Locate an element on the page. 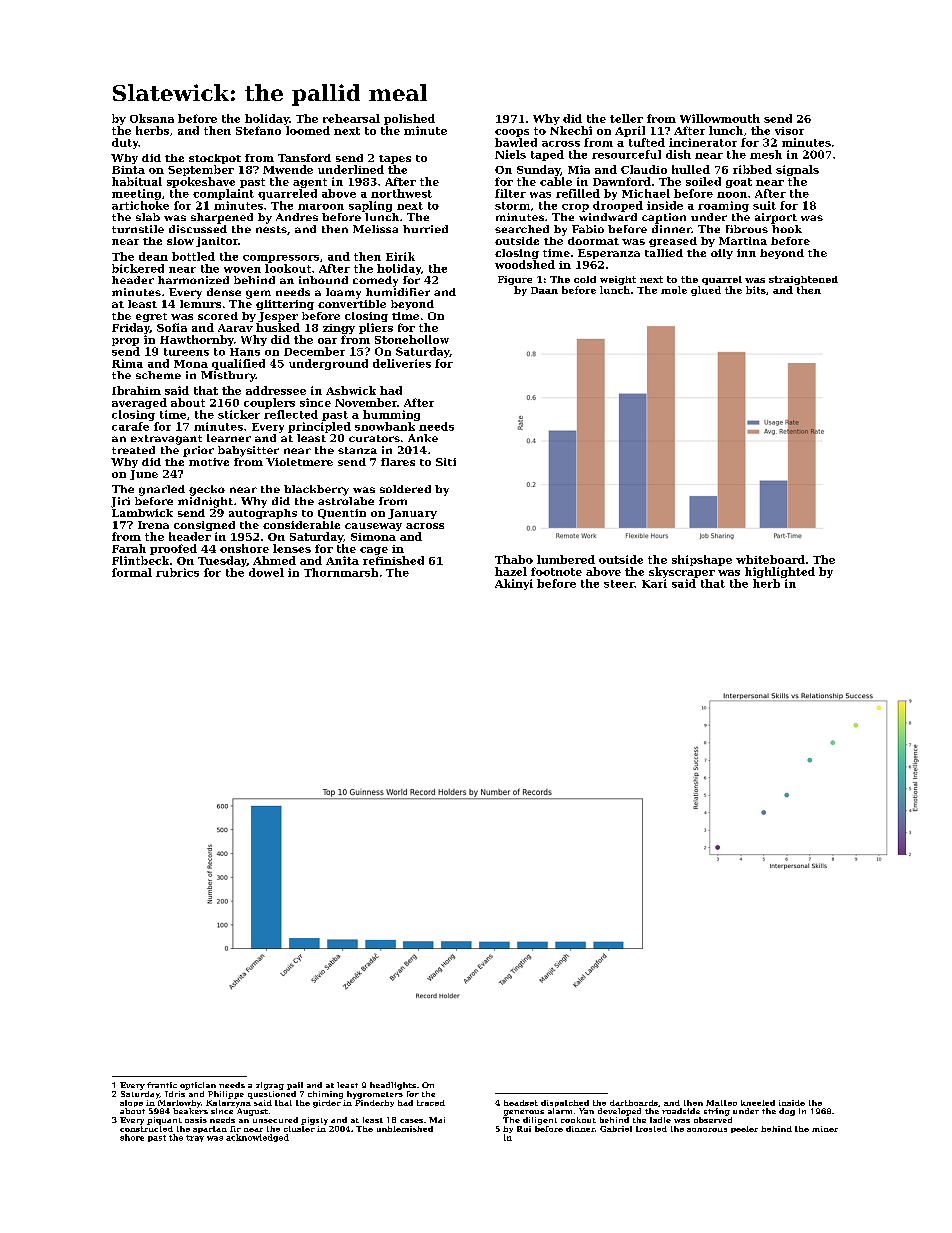 This document has height=1233, width=952. lenses is located at coordinates (292, 548).
